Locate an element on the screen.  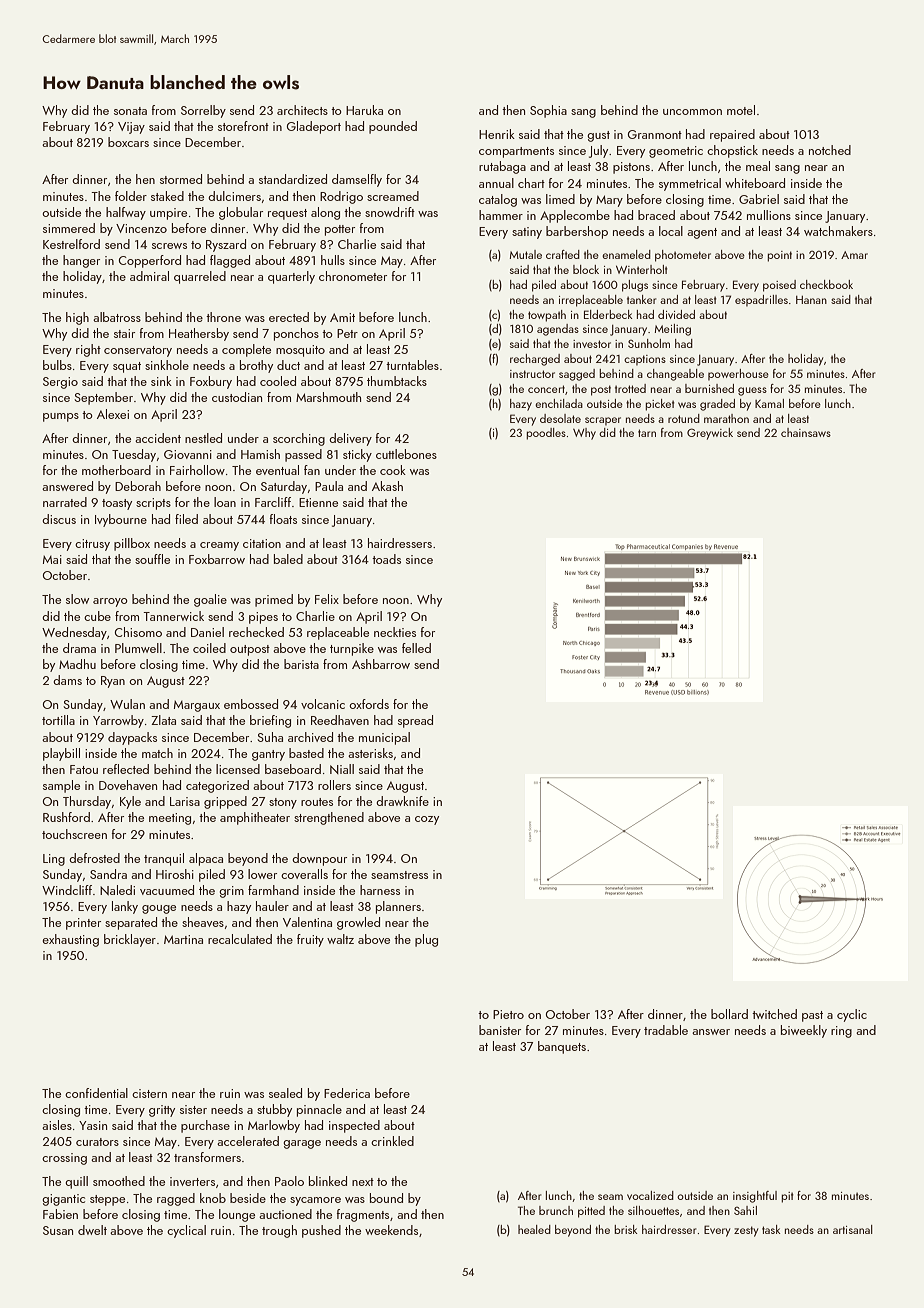
uncommon is located at coordinates (692, 112).
